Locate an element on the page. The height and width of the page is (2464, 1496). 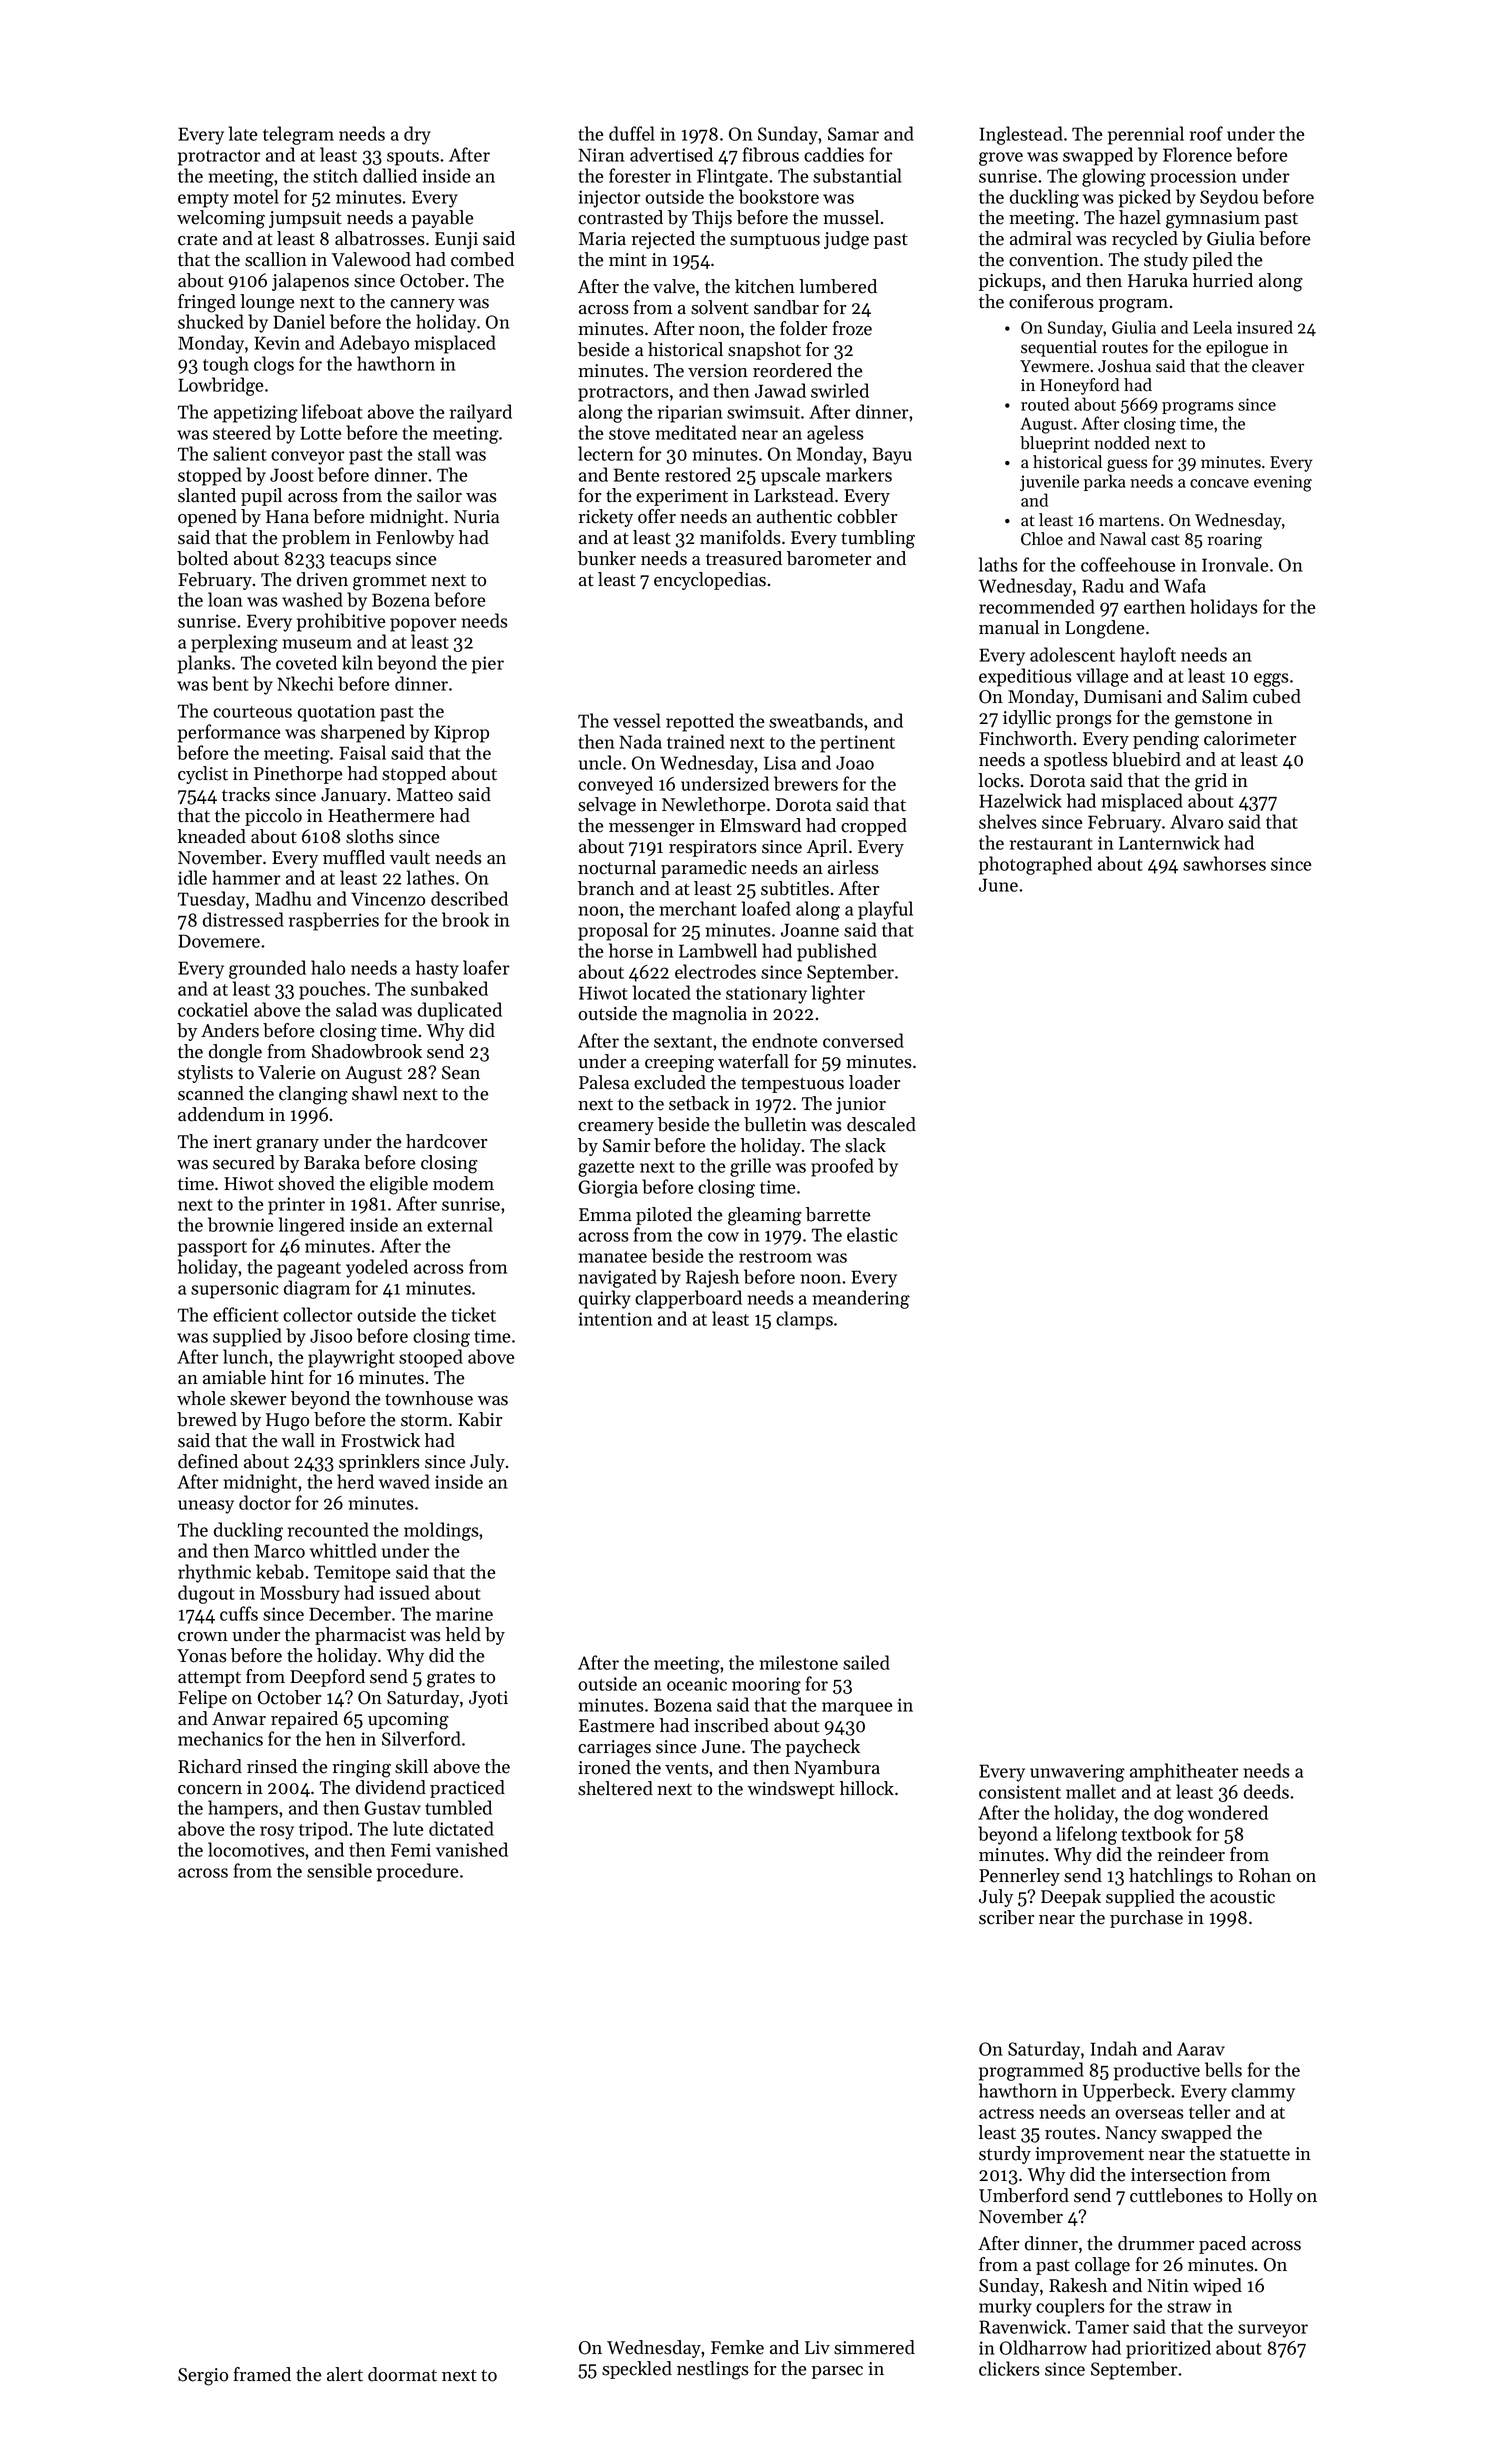
sailed is located at coordinates (866, 1662).
